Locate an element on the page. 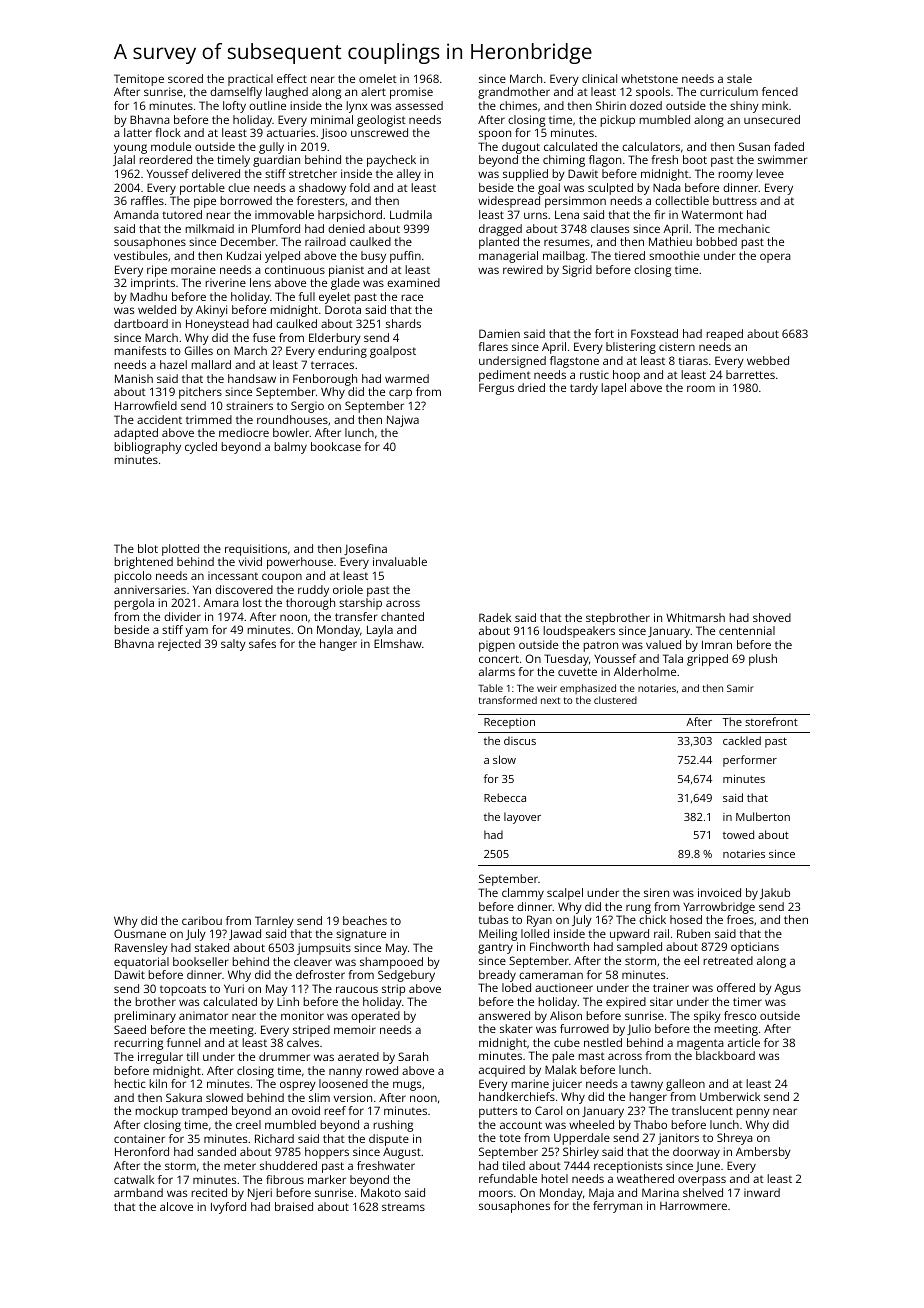 The height and width of the document is (1308, 924). rung is located at coordinates (638, 909).
